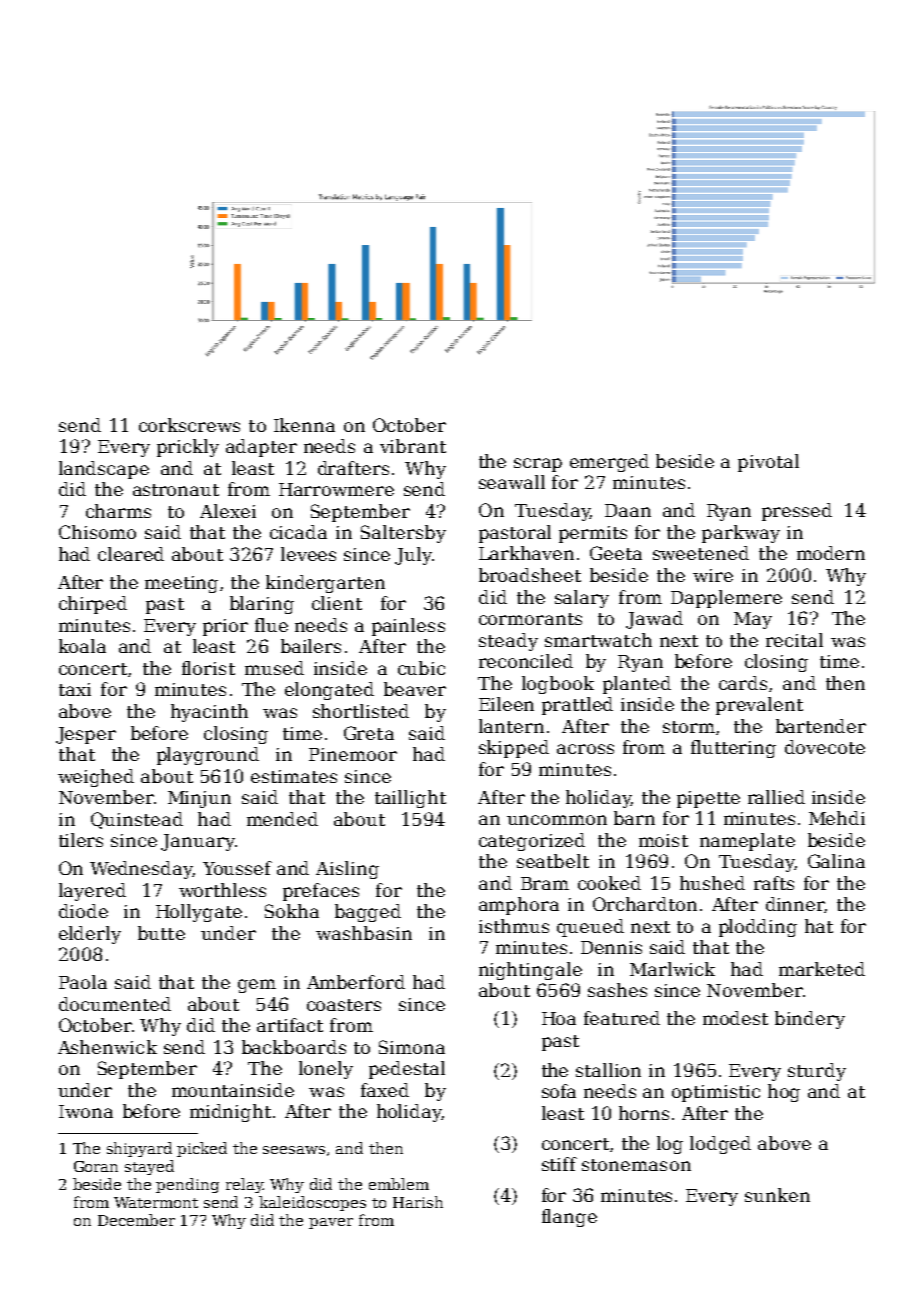 The image size is (924, 1314). Describe the element at coordinates (407, 1070) in the screenshot. I see `pedestal` at that location.
